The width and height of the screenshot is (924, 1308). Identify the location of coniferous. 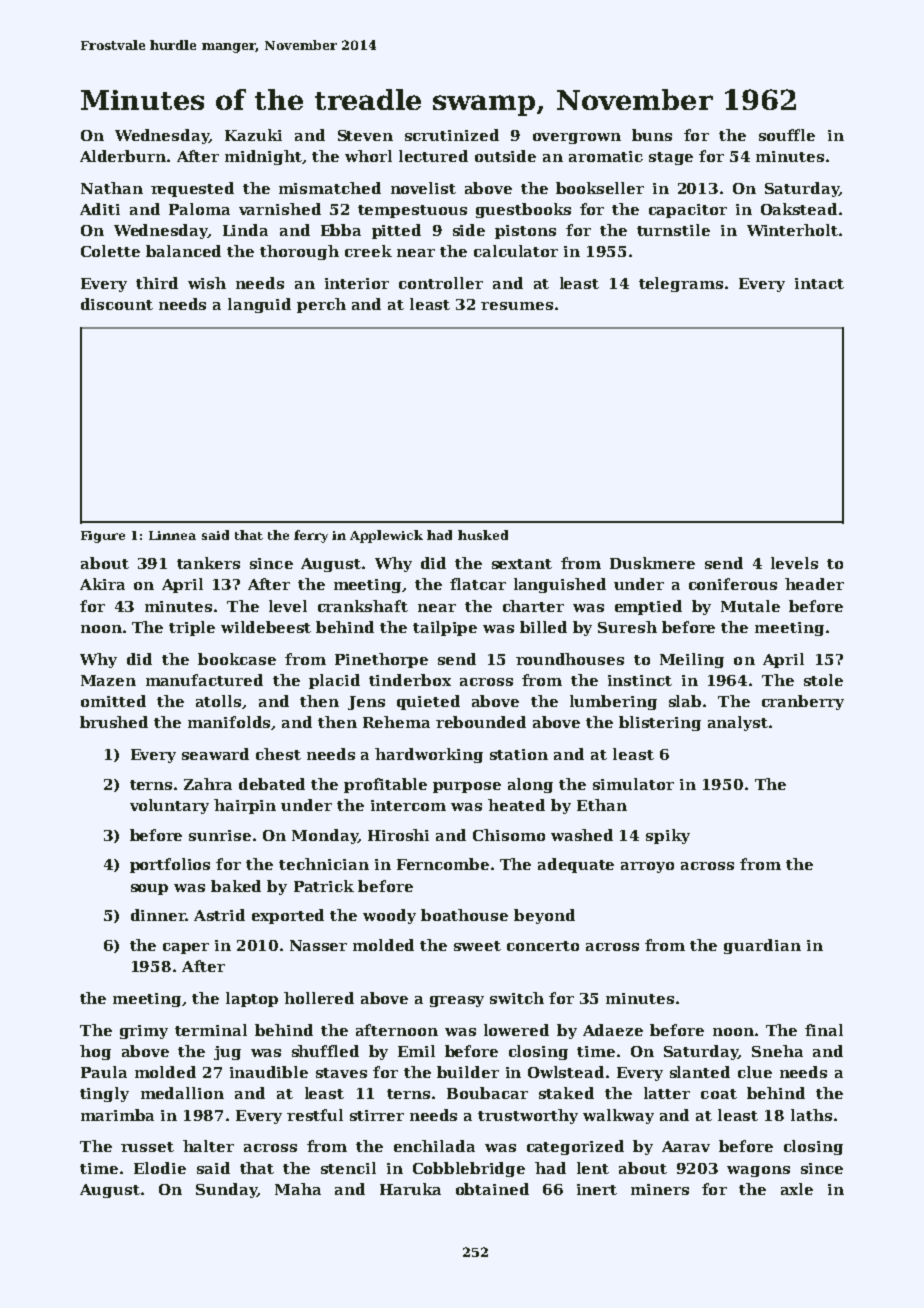
(733, 584).
